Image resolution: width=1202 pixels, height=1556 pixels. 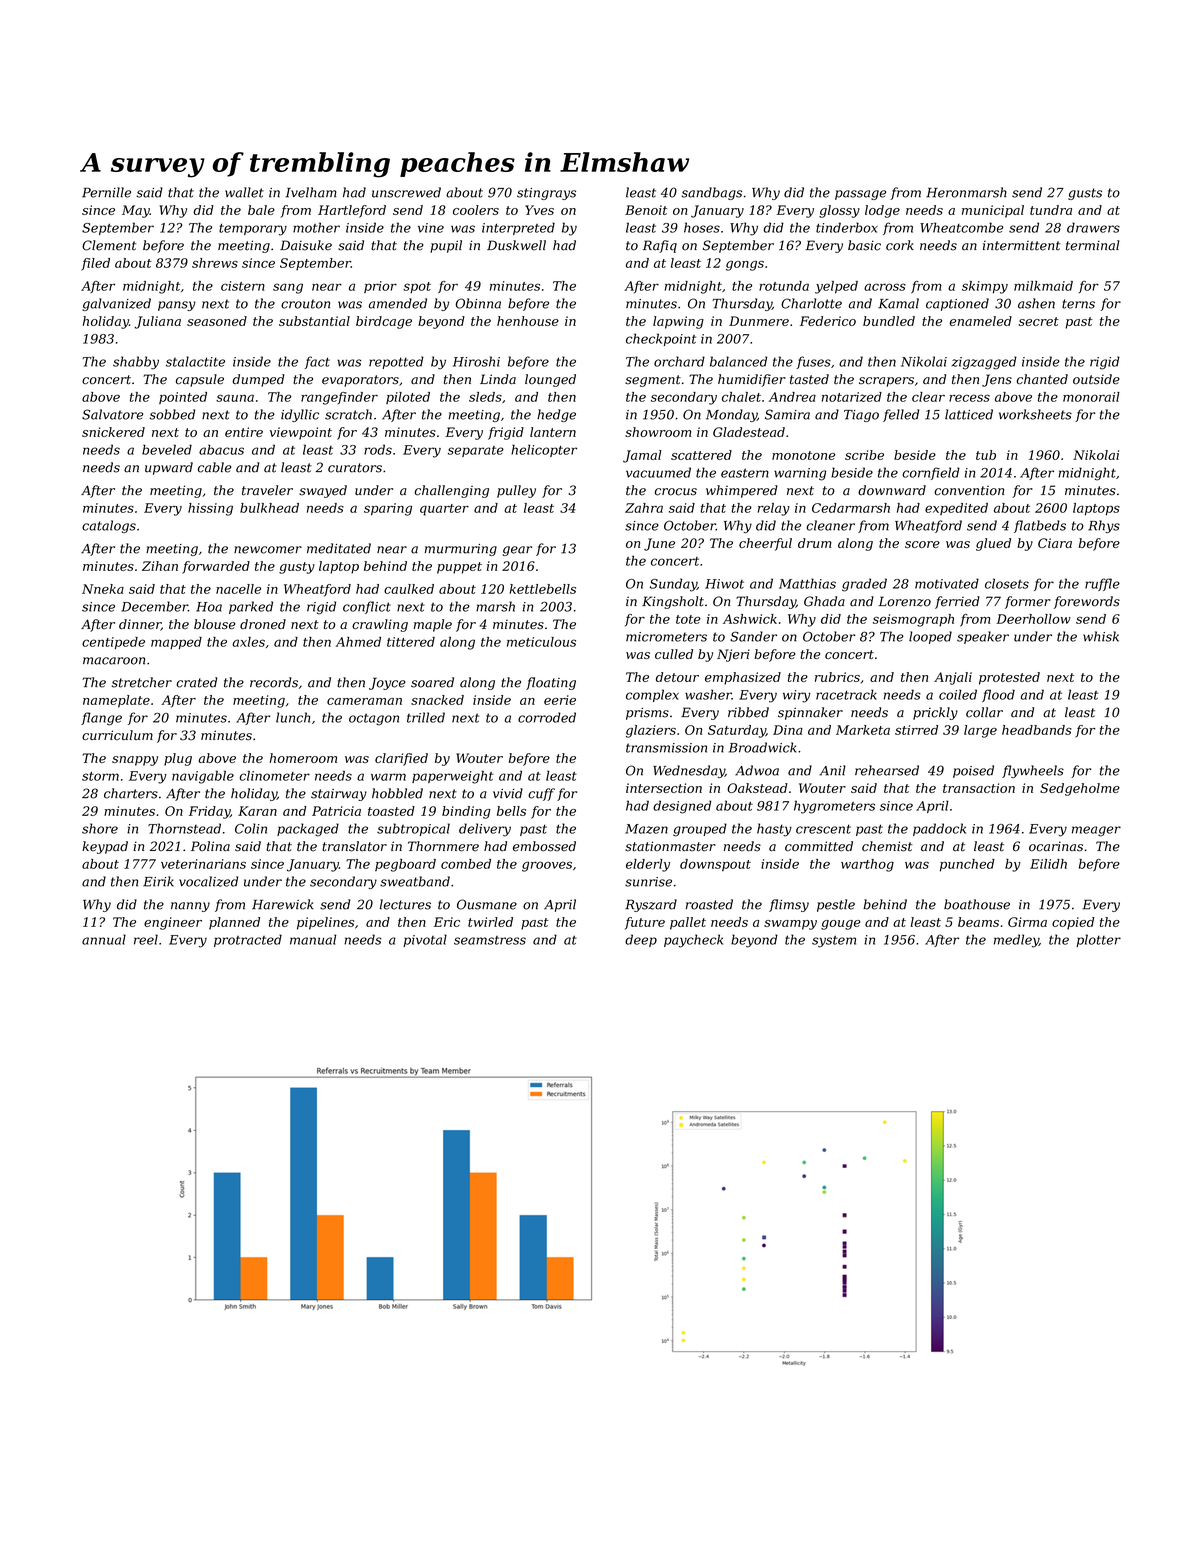 I want to click on expedited, so click(x=956, y=509).
